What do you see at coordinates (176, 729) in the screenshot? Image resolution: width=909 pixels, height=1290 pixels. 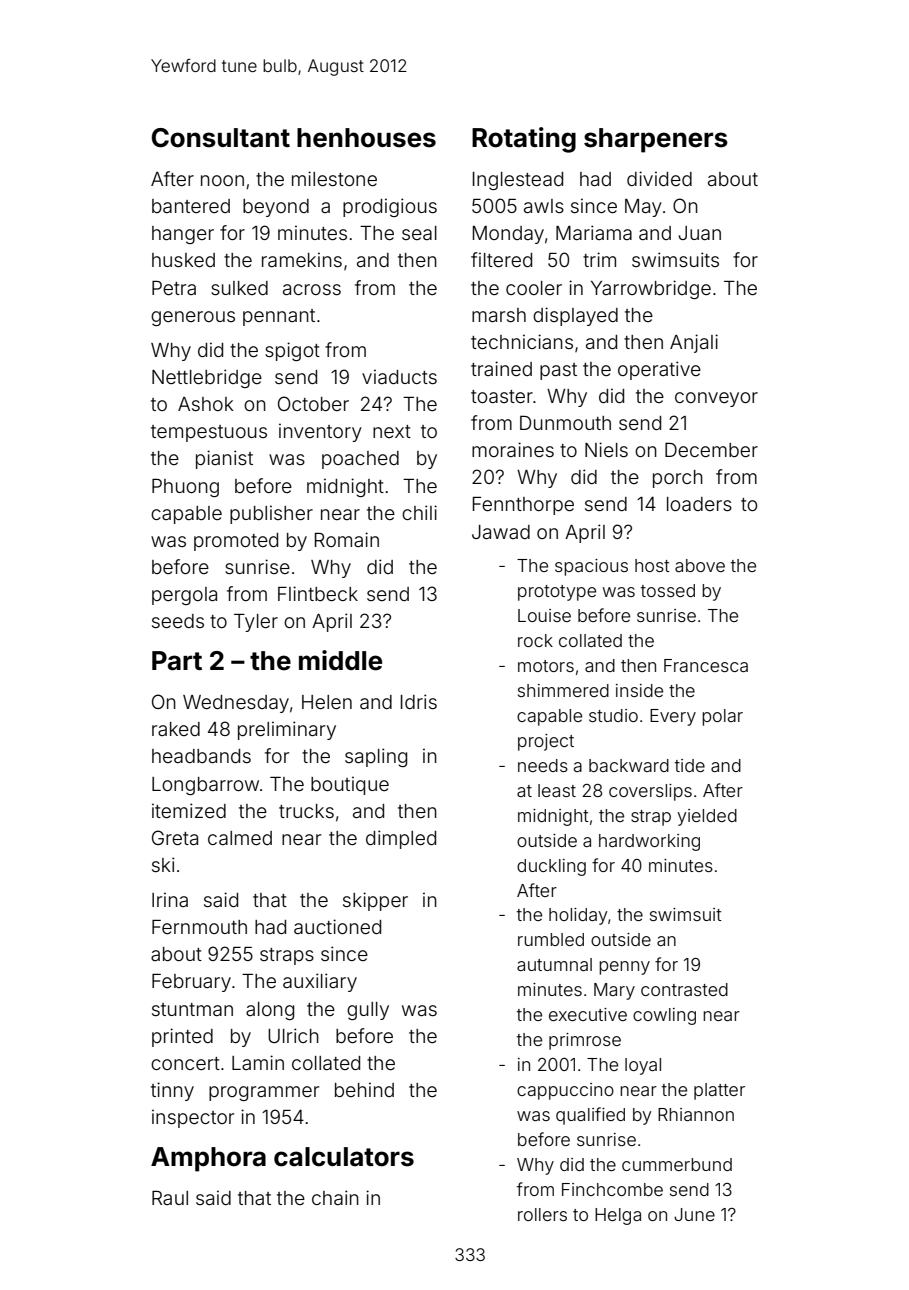 I see `raked` at bounding box center [176, 729].
